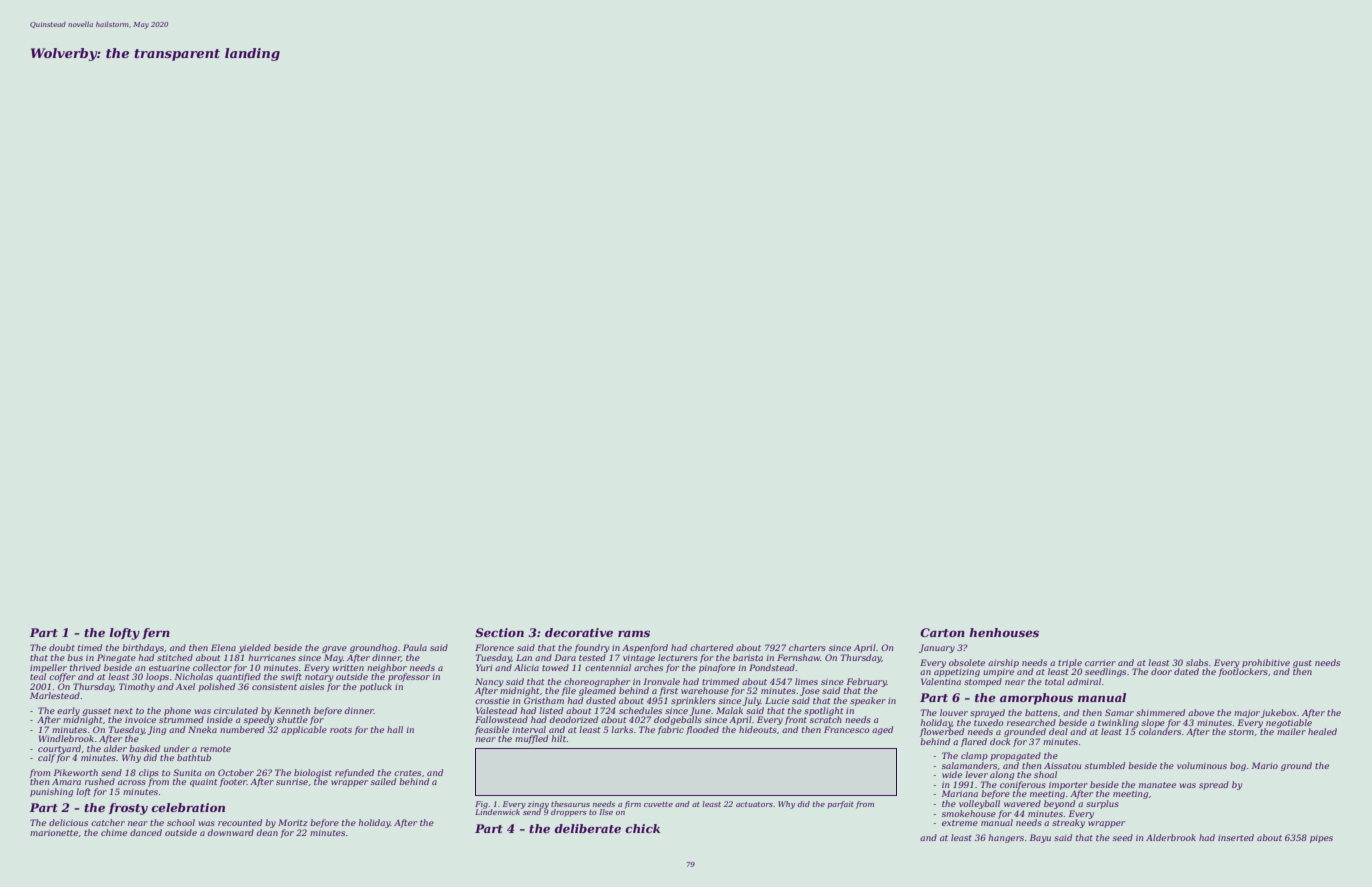  I want to click on gust, so click(1302, 664).
